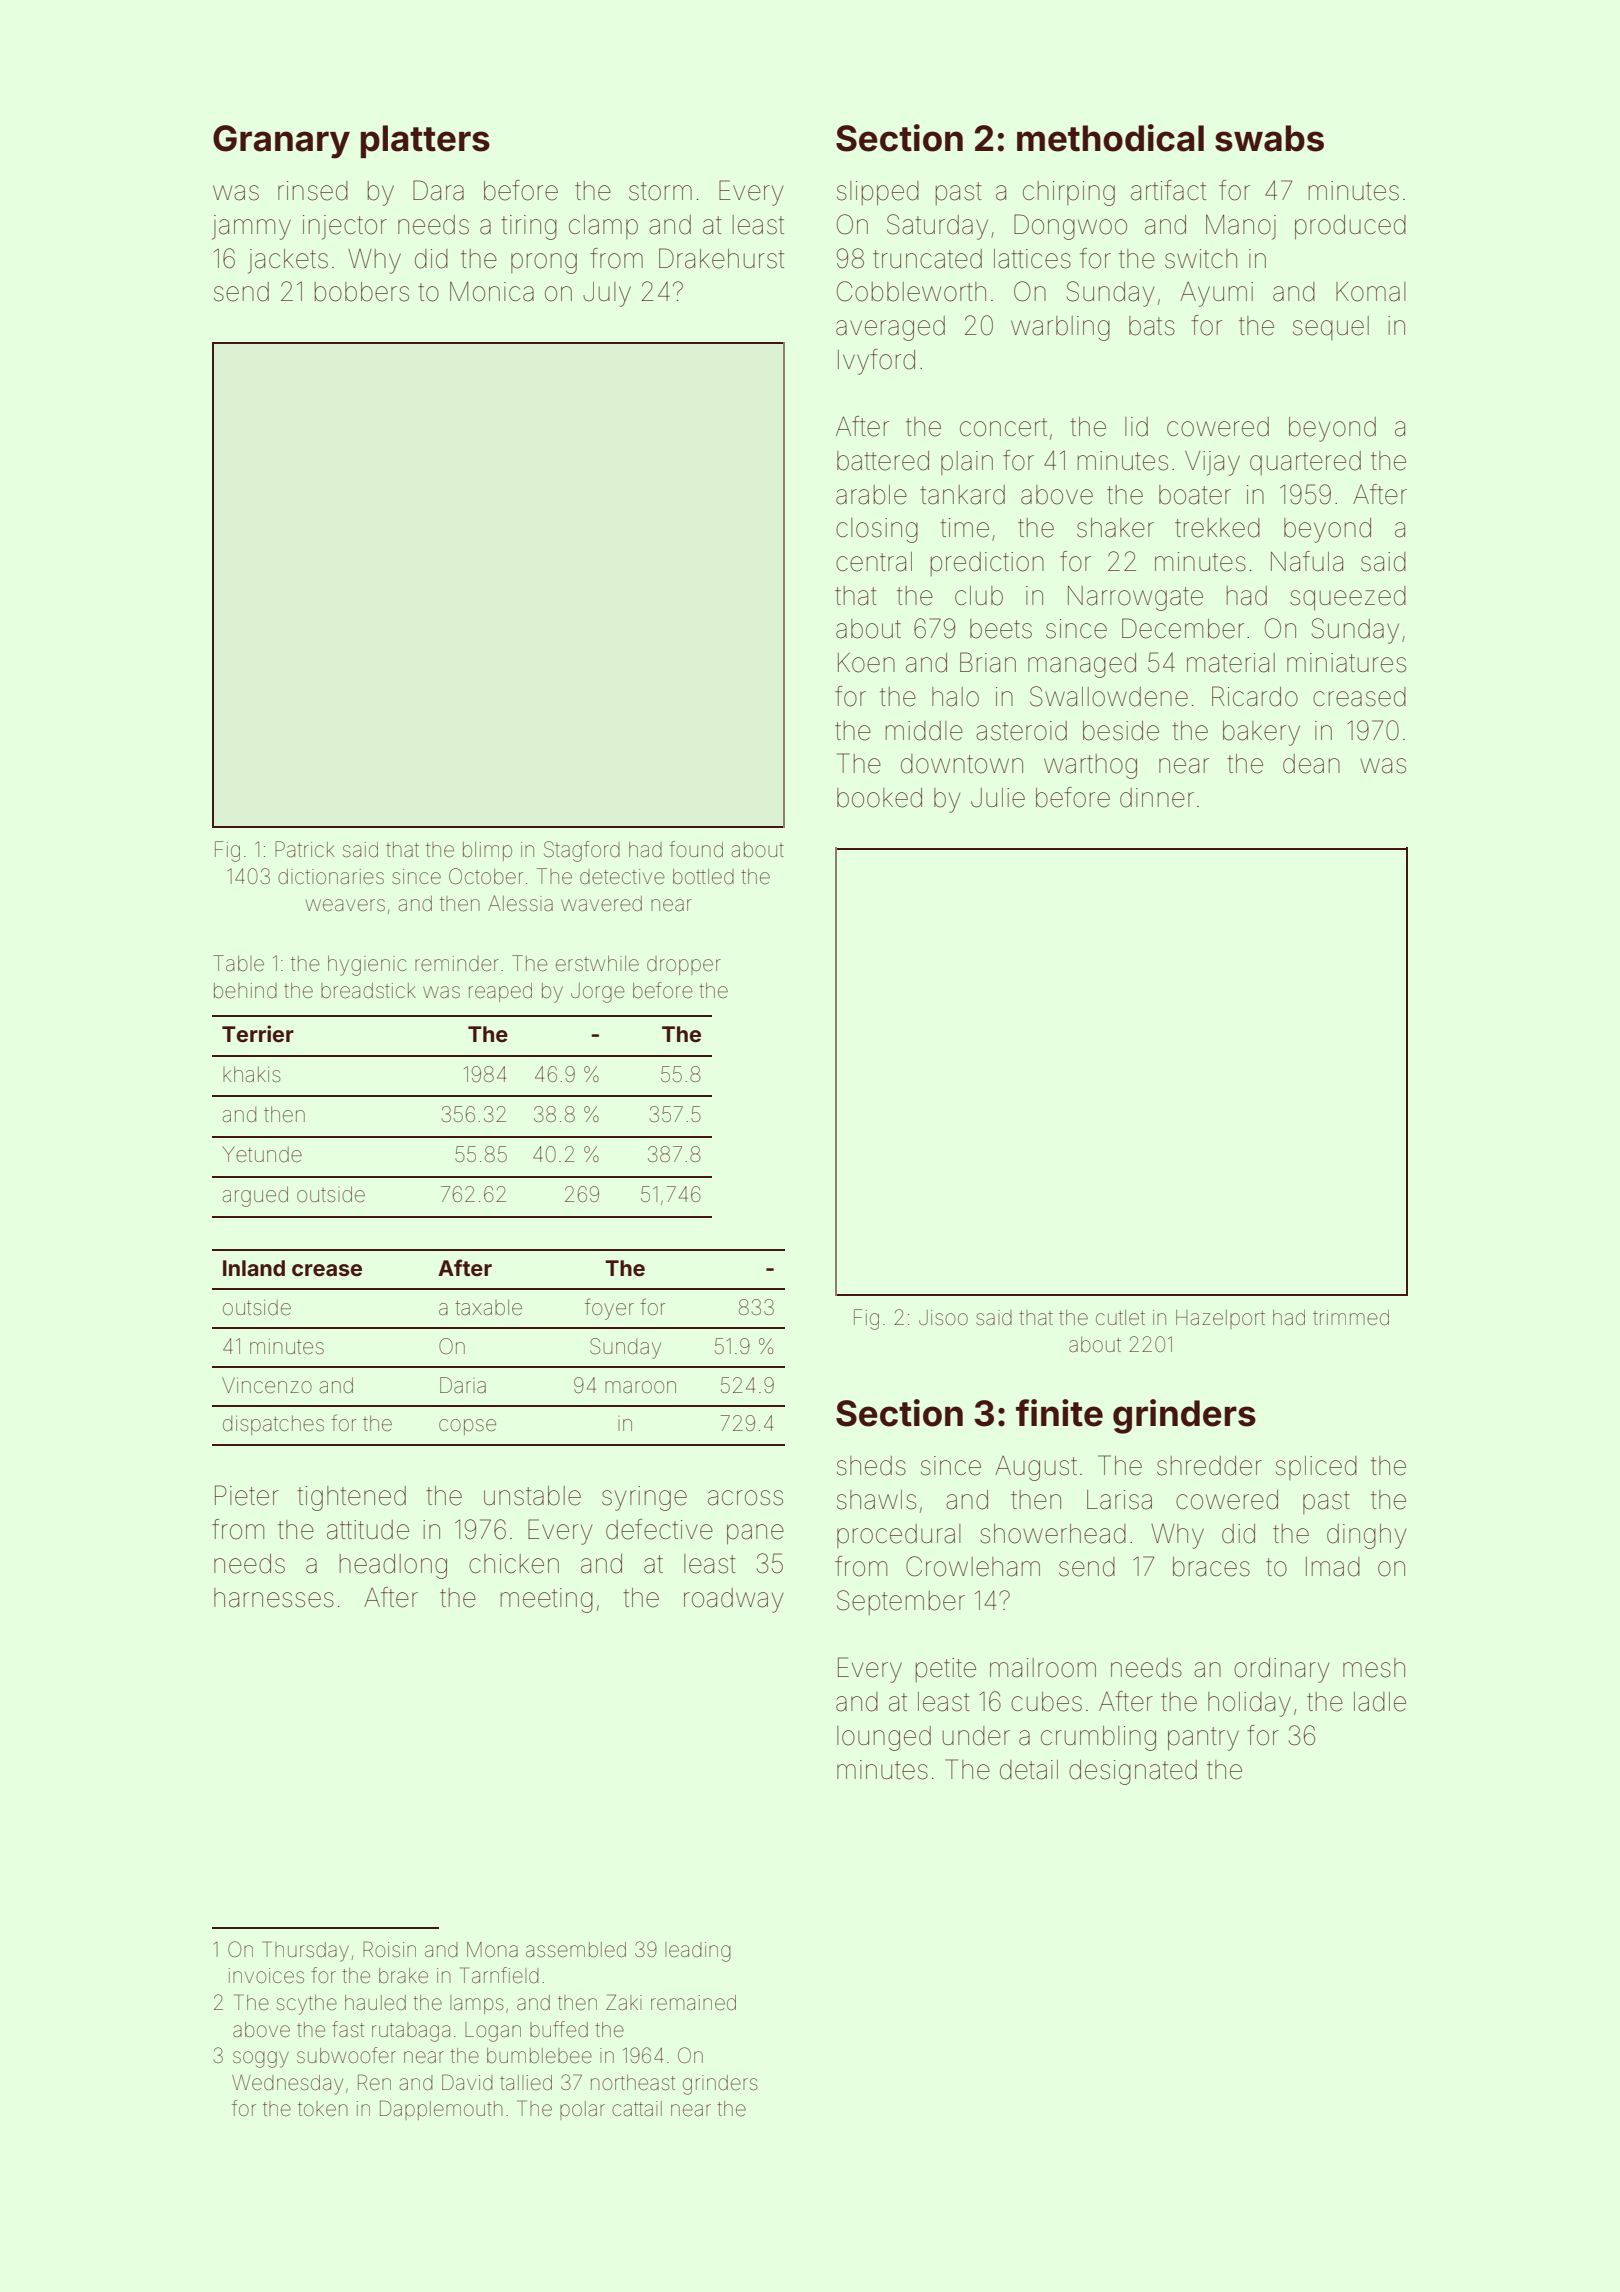  Describe the element at coordinates (962, 495) in the image. I see `tankard` at that location.
